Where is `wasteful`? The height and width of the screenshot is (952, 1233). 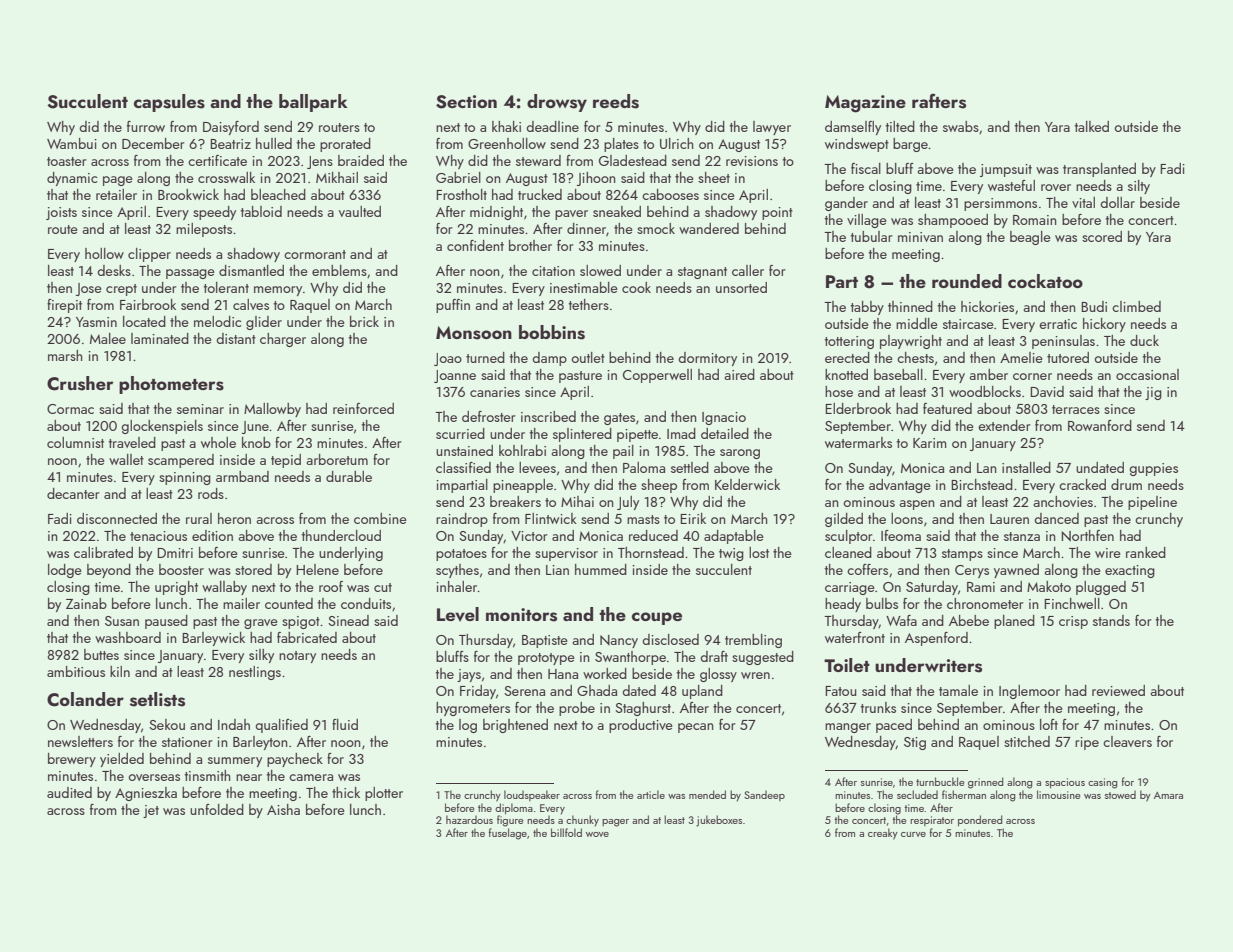
wasteful is located at coordinates (1011, 185).
